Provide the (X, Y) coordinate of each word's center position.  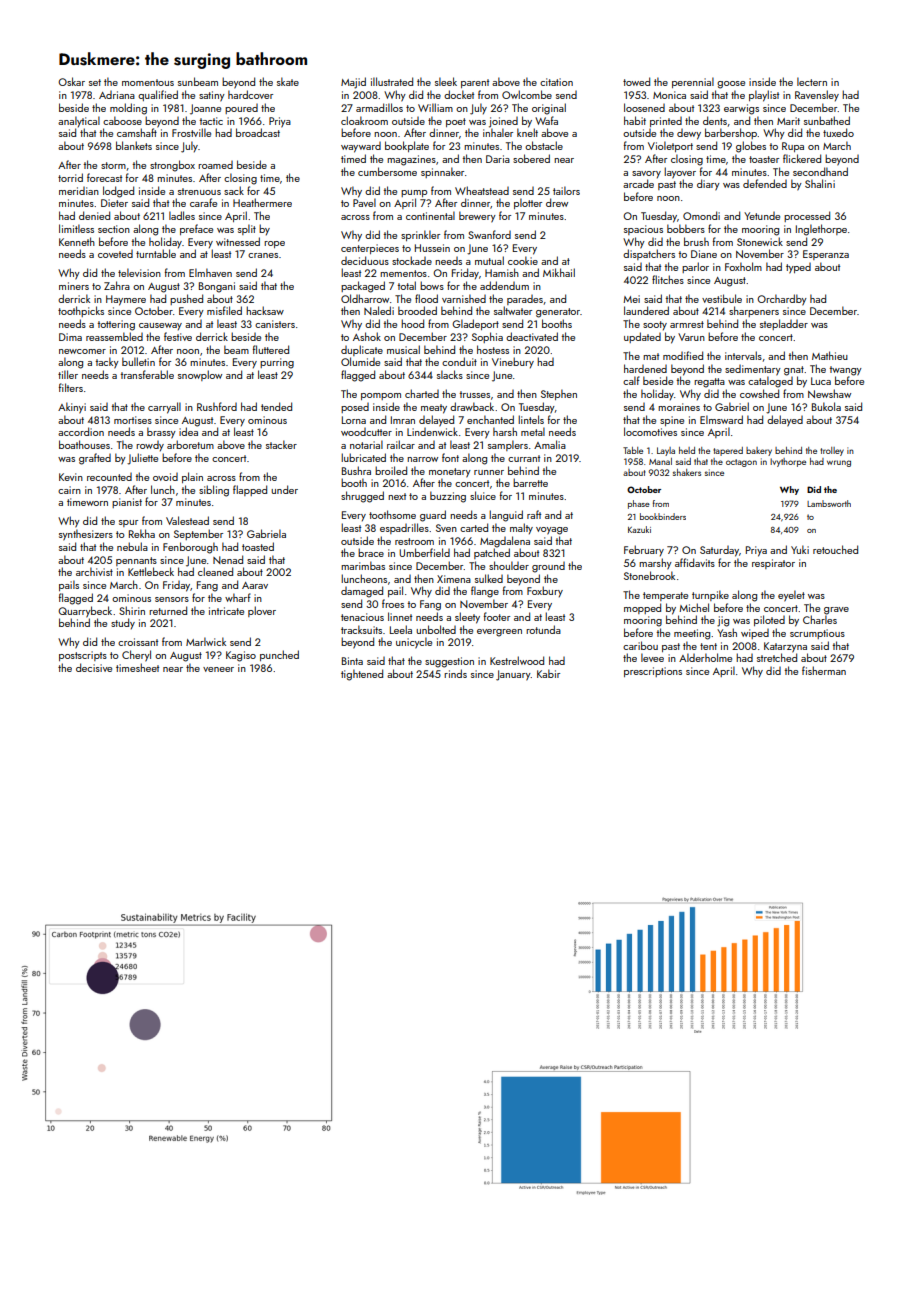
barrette (530, 482)
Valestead (187, 520)
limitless (76, 228)
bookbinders (663, 516)
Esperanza (826, 255)
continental (430, 215)
